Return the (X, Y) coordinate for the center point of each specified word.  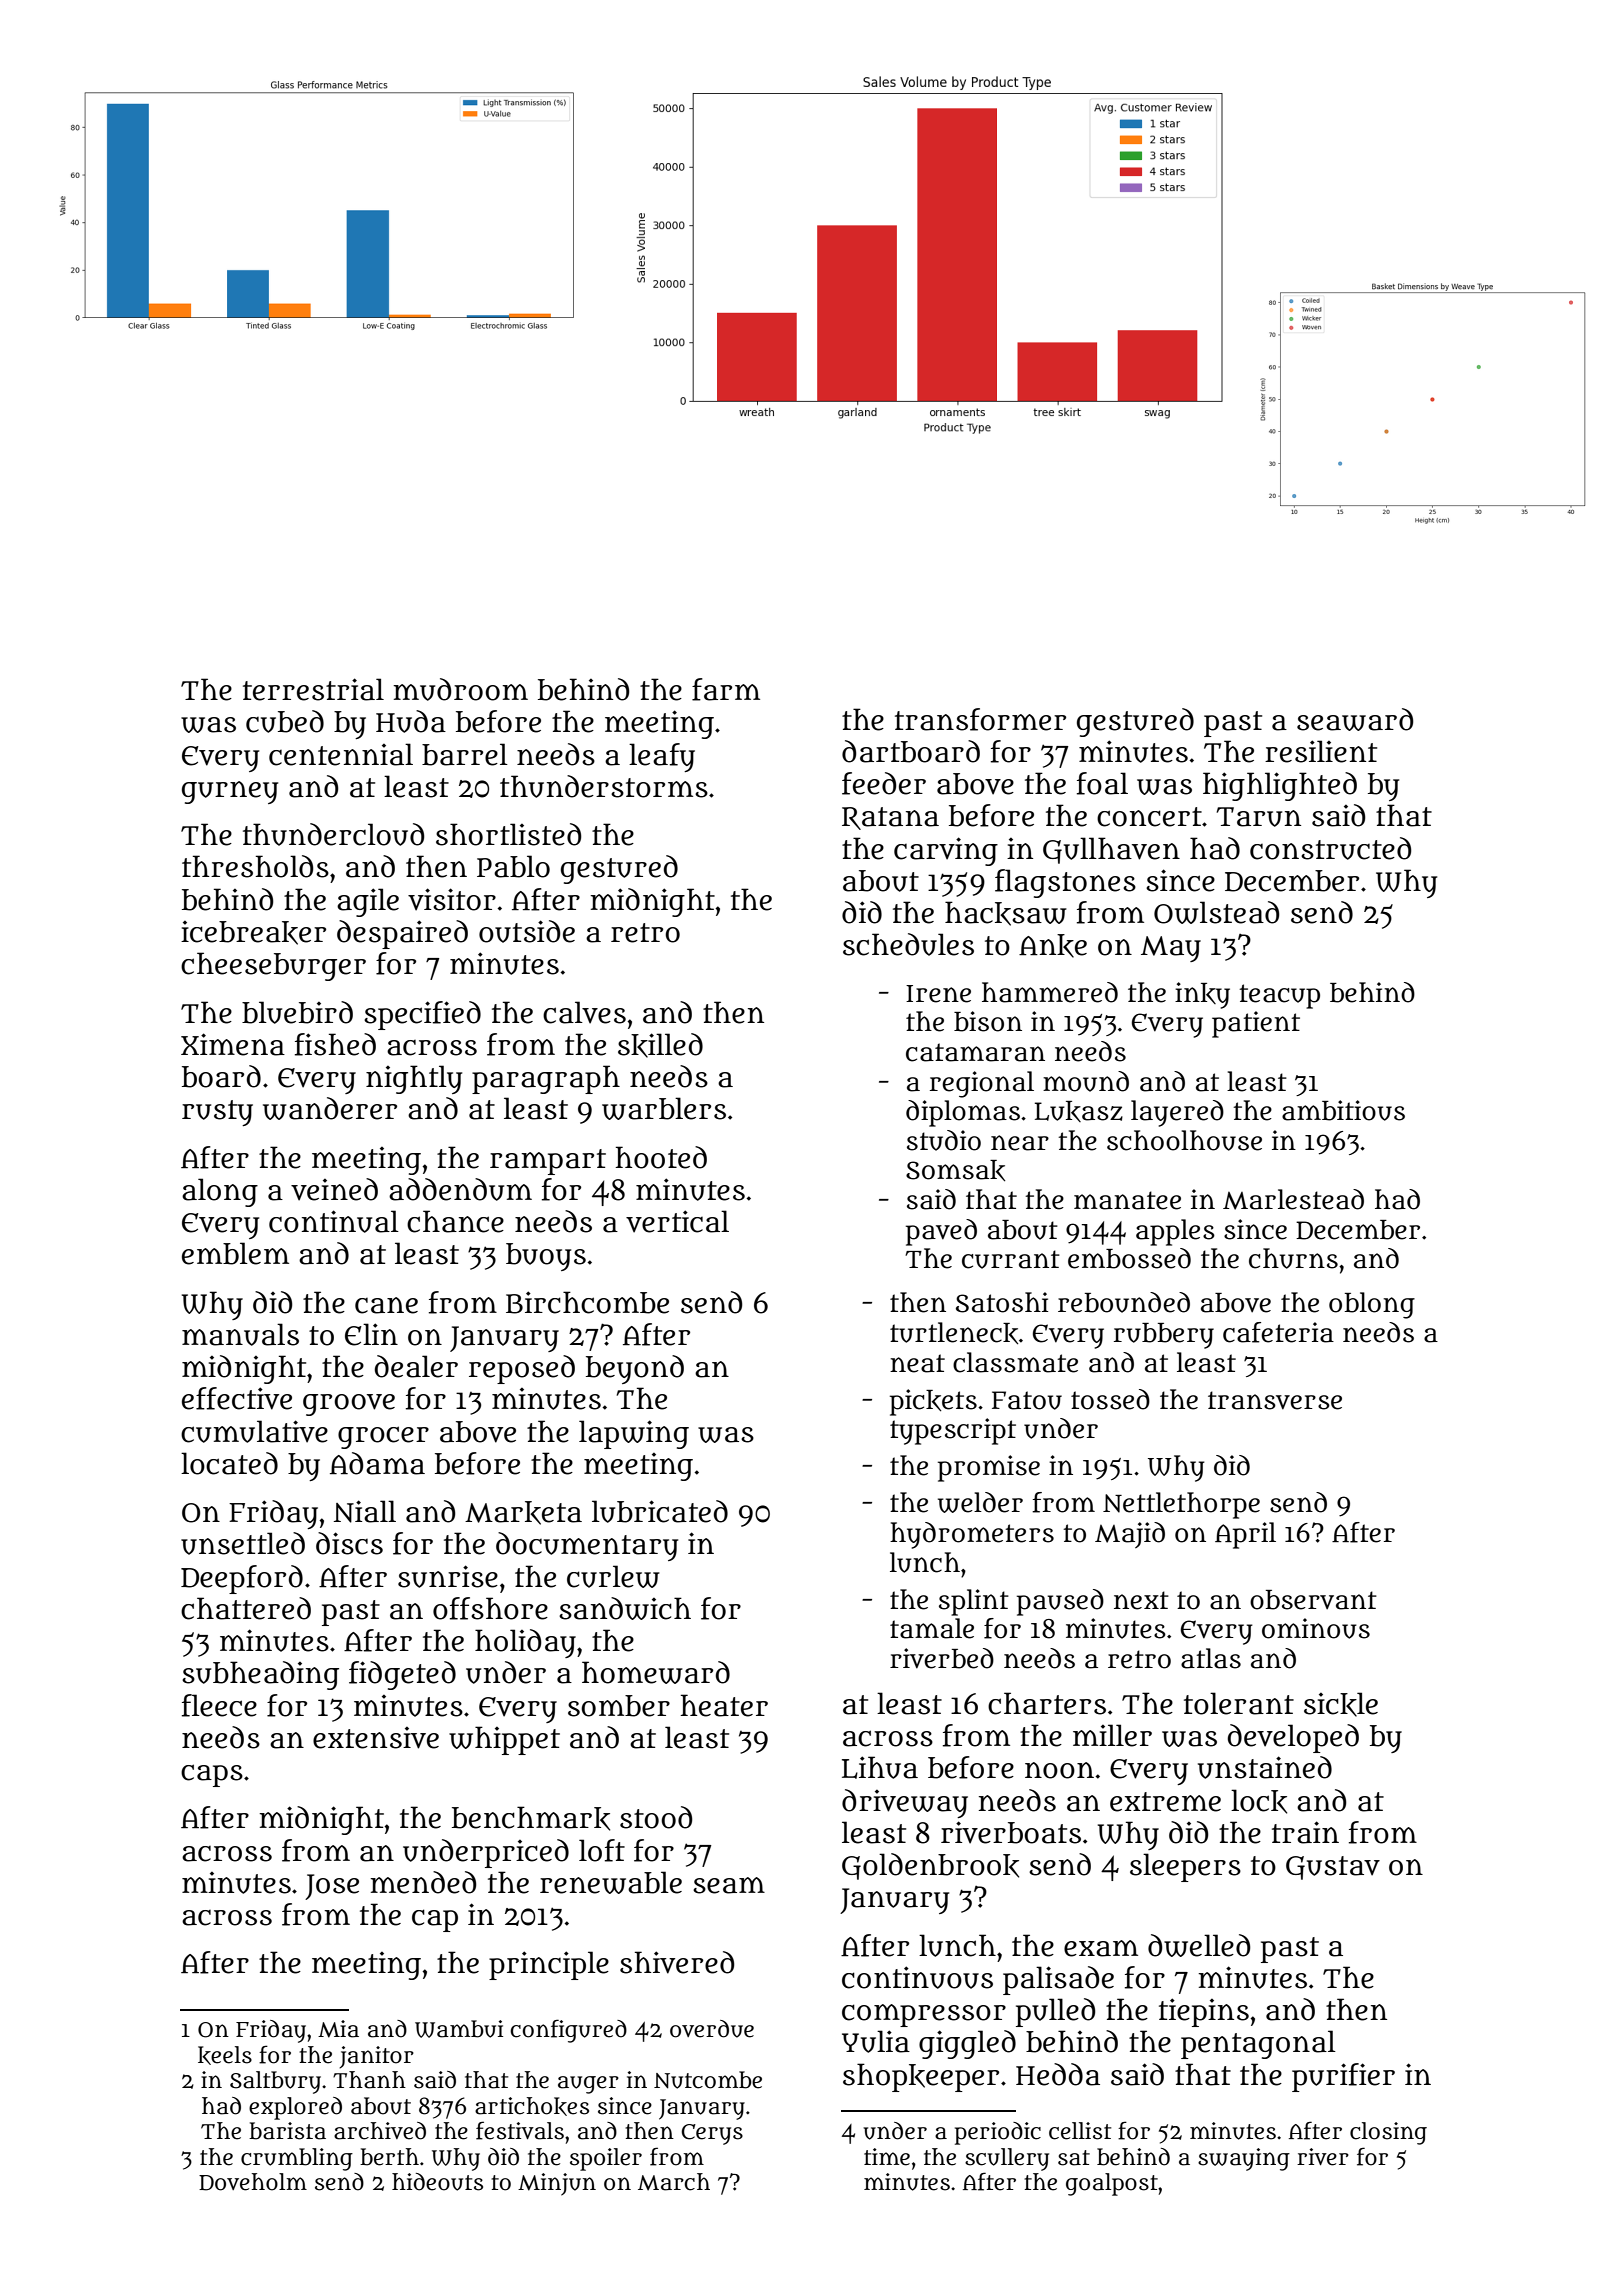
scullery (1007, 2159)
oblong (1372, 1305)
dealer (416, 1366)
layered (1177, 1113)
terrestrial (313, 689)
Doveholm (253, 2182)
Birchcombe (587, 1302)
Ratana (890, 818)
